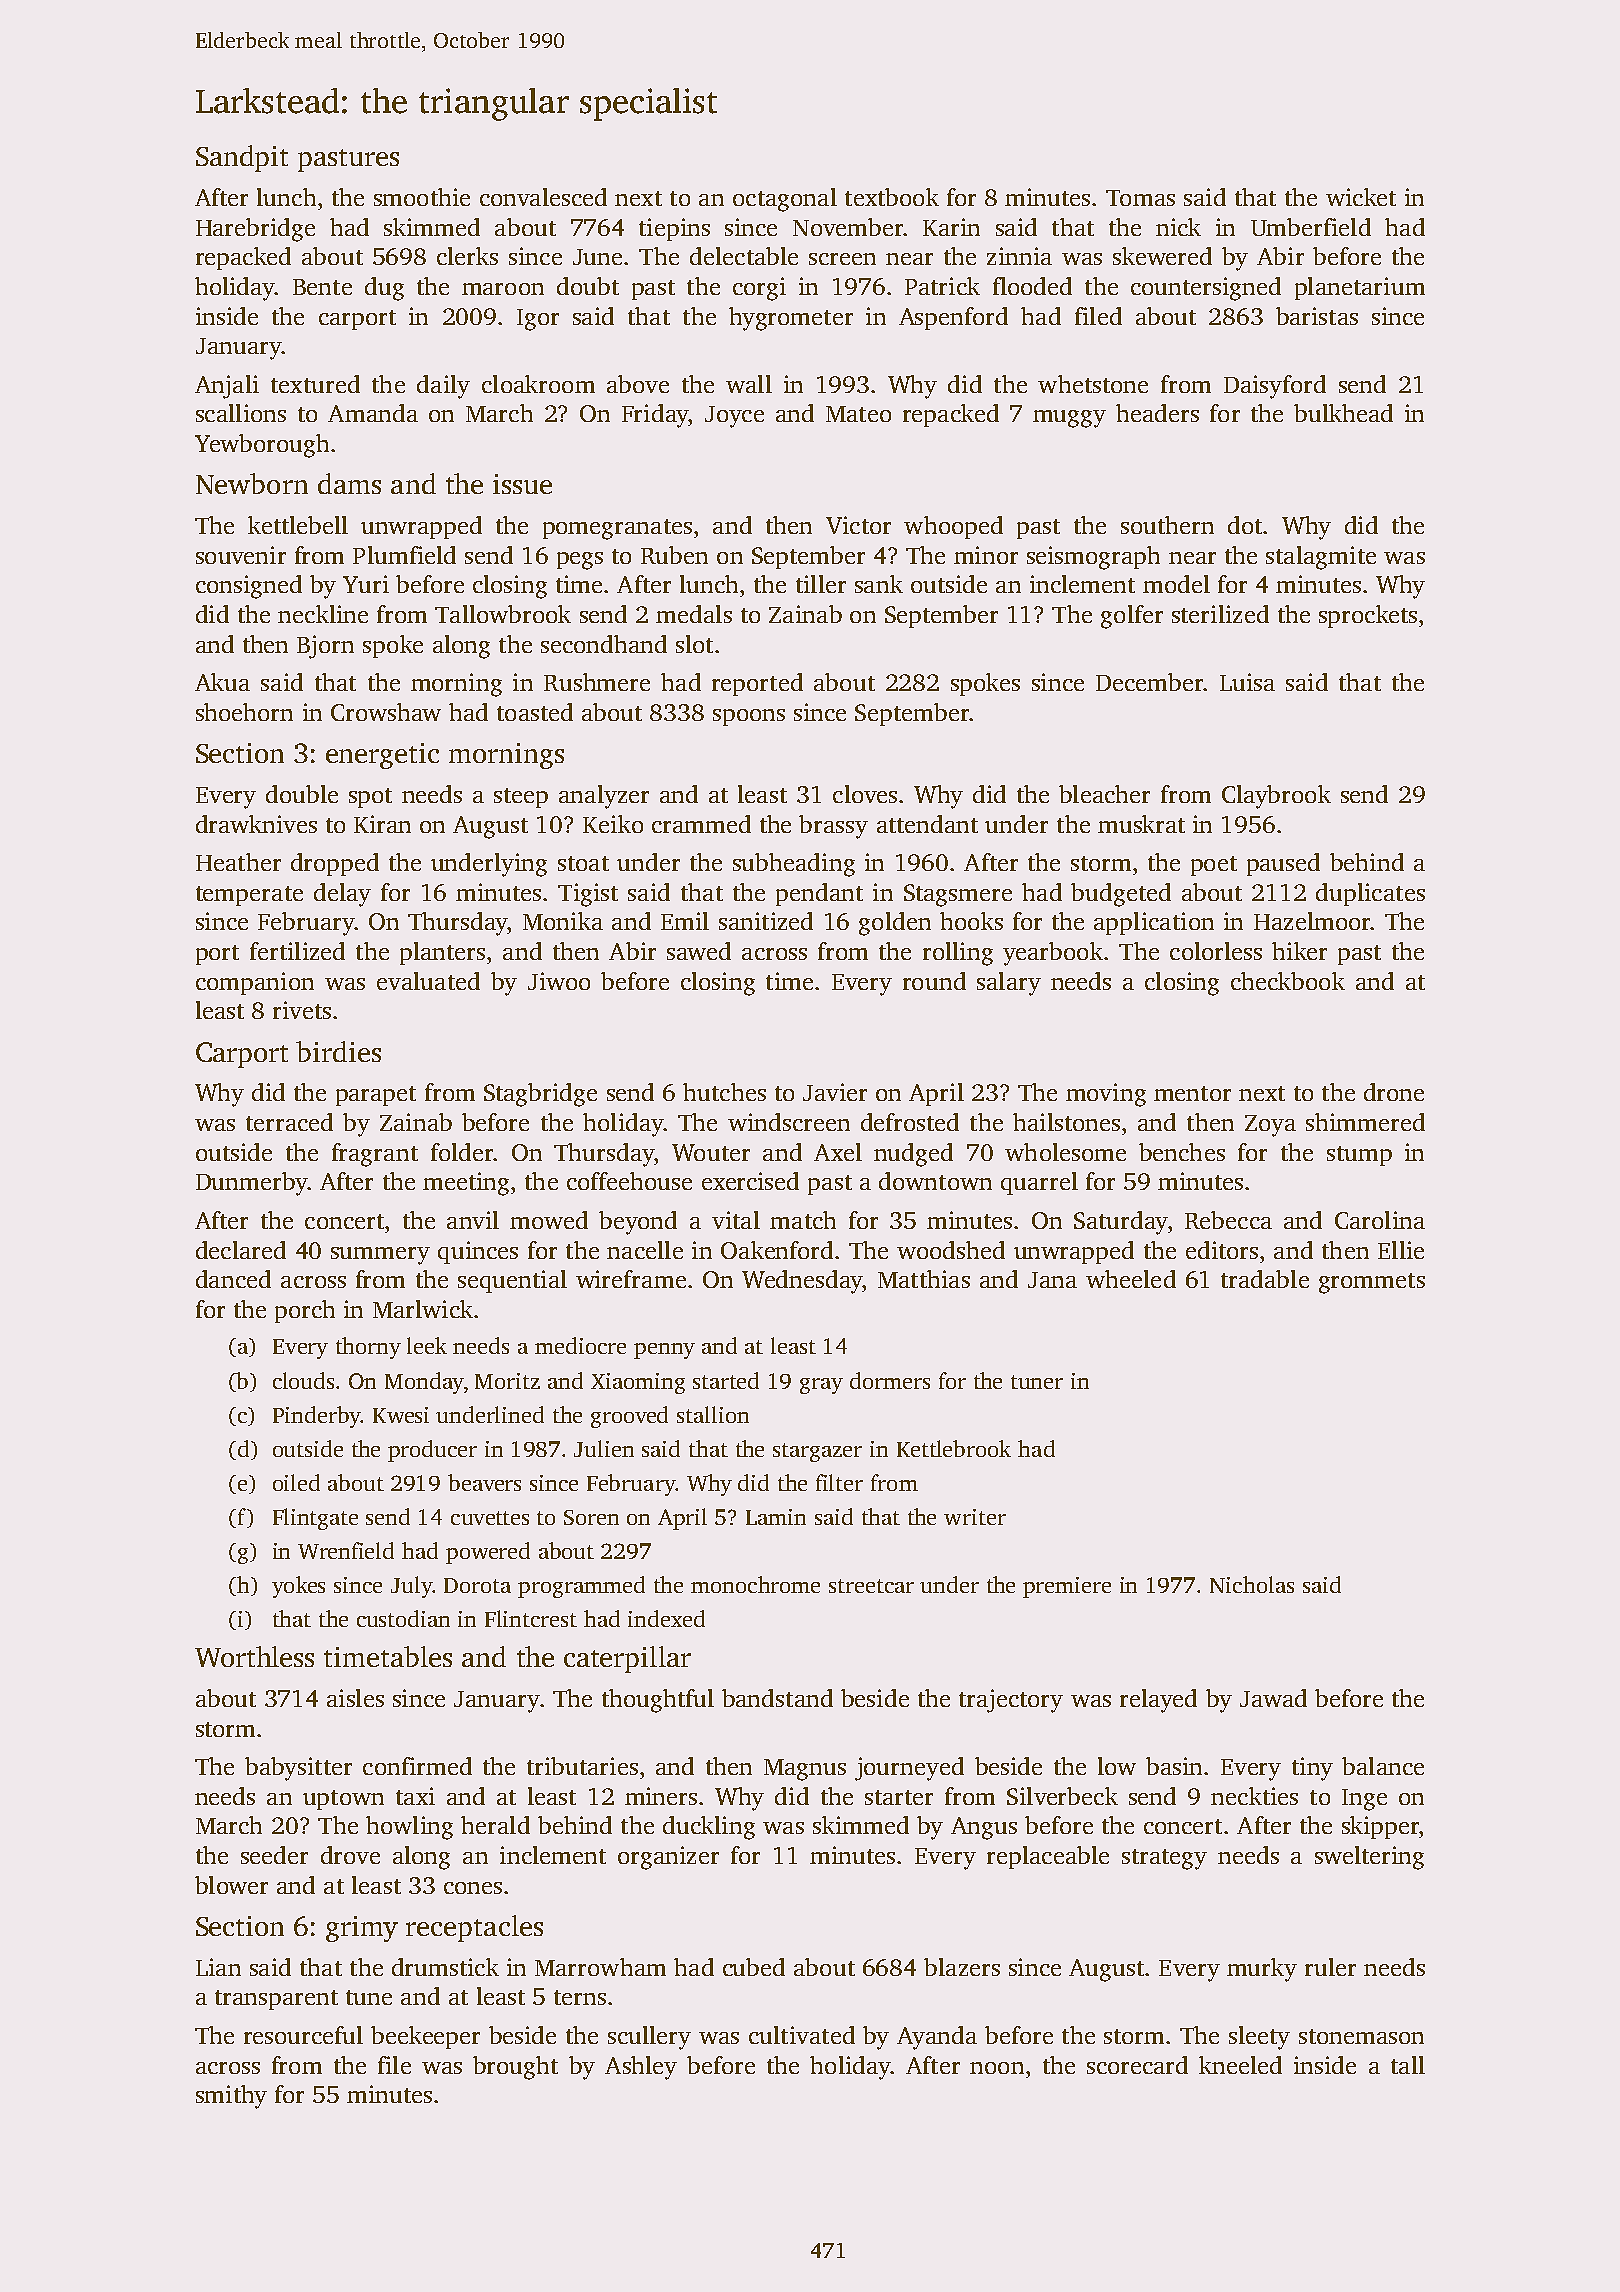  Describe the element at coordinates (835, 1092) in the screenshot. I see `Javier` at that location.
